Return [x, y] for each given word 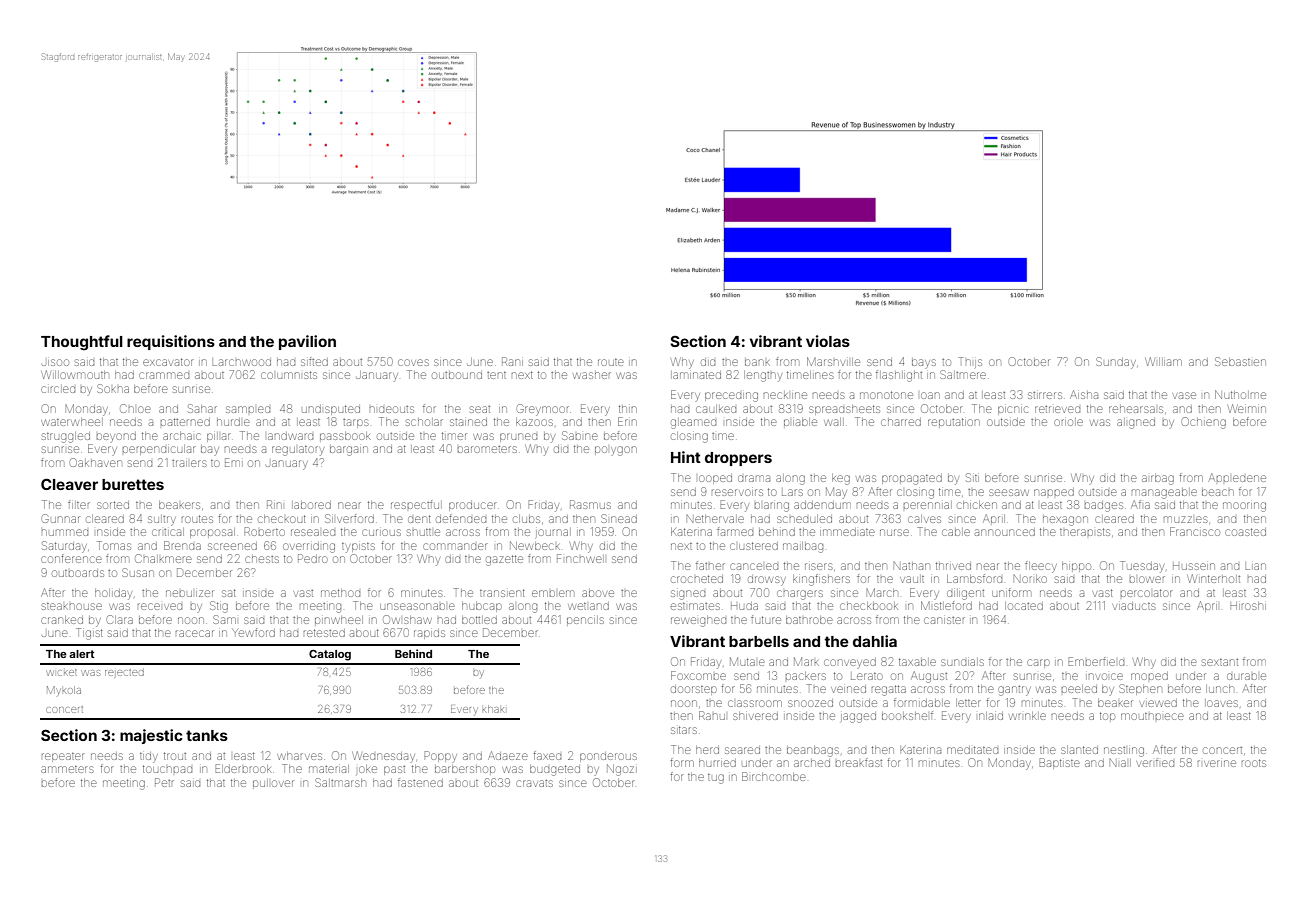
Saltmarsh [340, 782]
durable [1246, 676]
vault [912, 579]
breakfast [859, 762]
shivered [755, 716]
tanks [207, 735]
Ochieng [1204, 423]
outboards [78, 573]
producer [473, 506]
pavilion [307, 342]
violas [828, 341]
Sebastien [1240, 361]
